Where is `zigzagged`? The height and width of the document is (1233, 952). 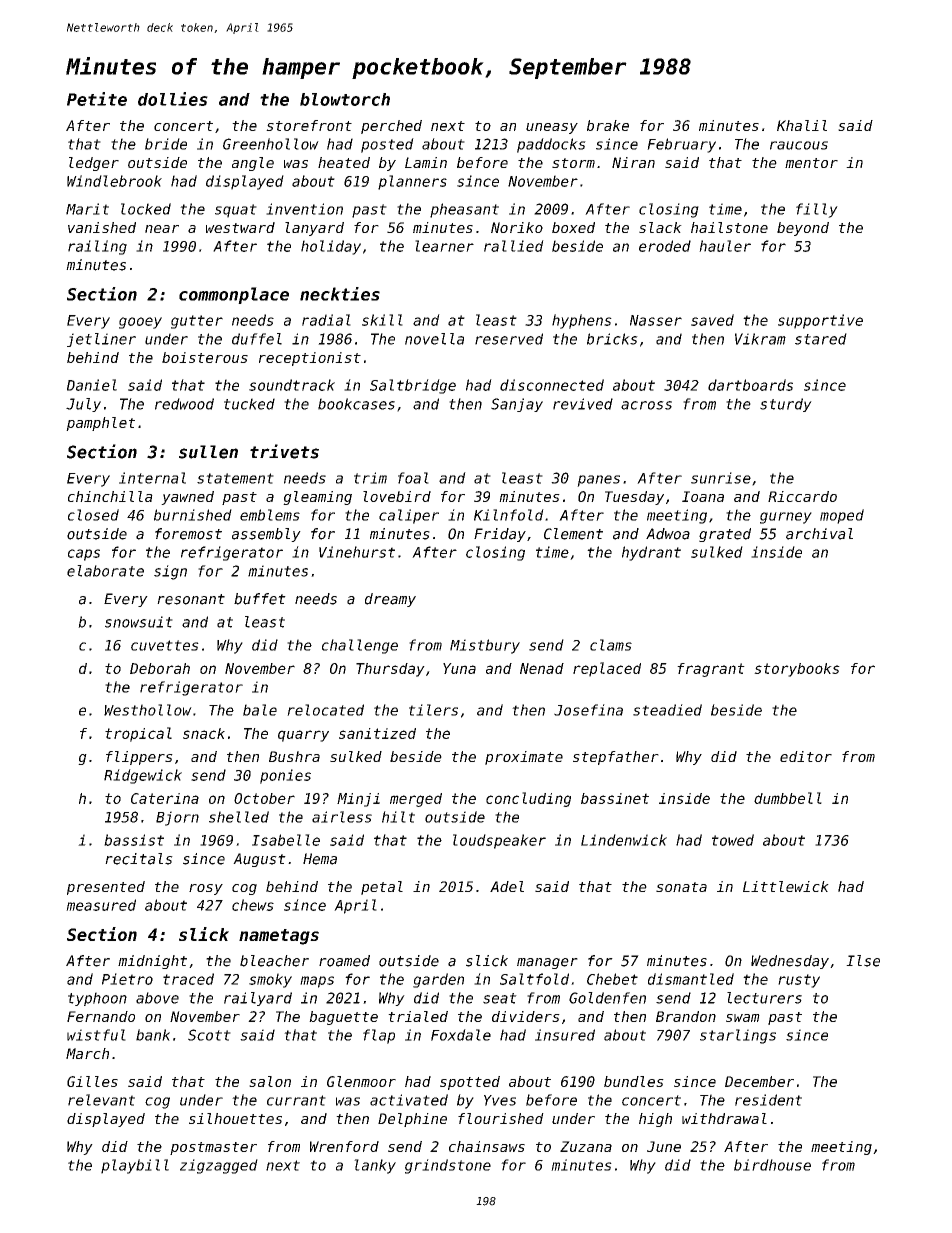
zigzagged is located at coordinates (219, 1166).
